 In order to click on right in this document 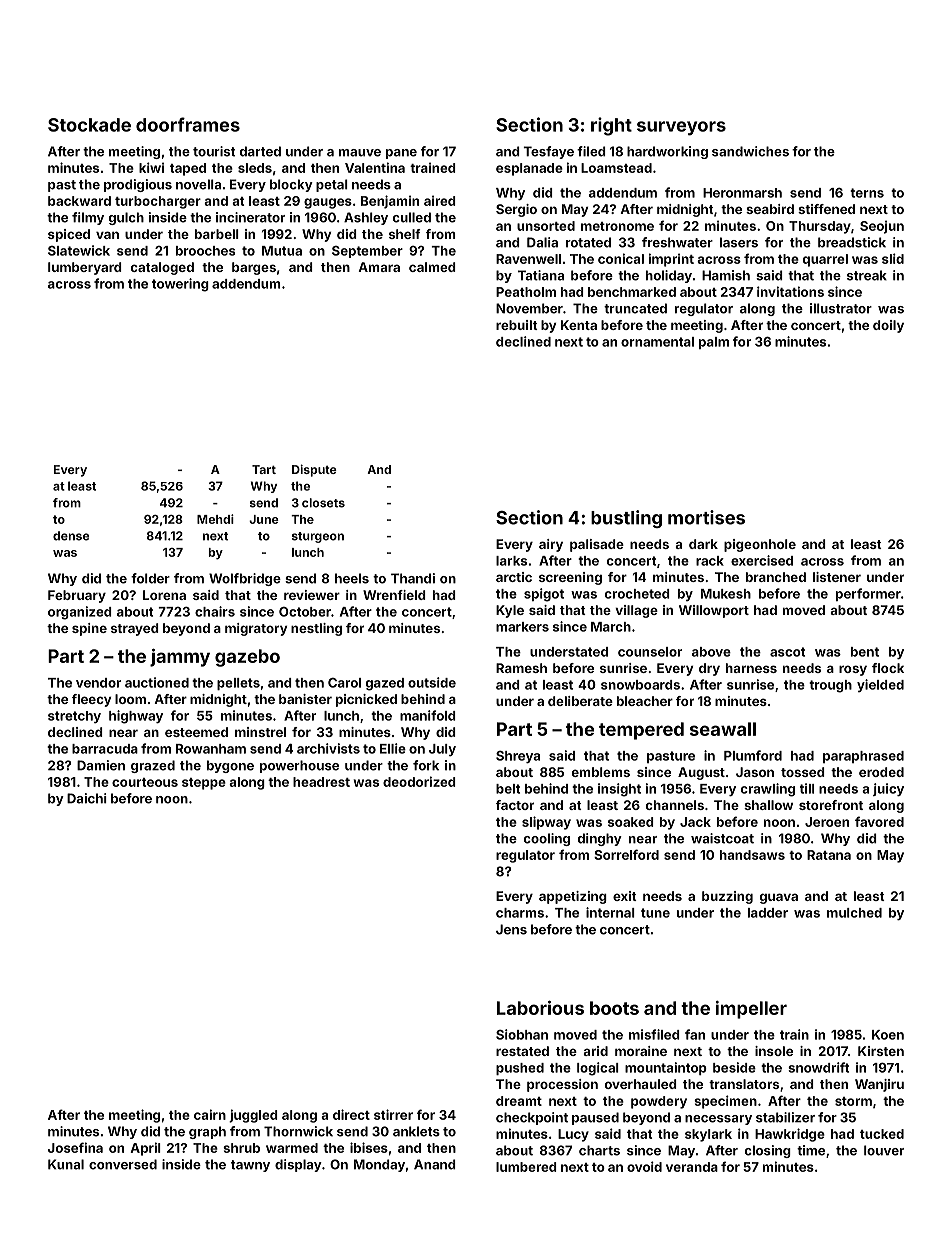, I will do `click(611, 126)`.
